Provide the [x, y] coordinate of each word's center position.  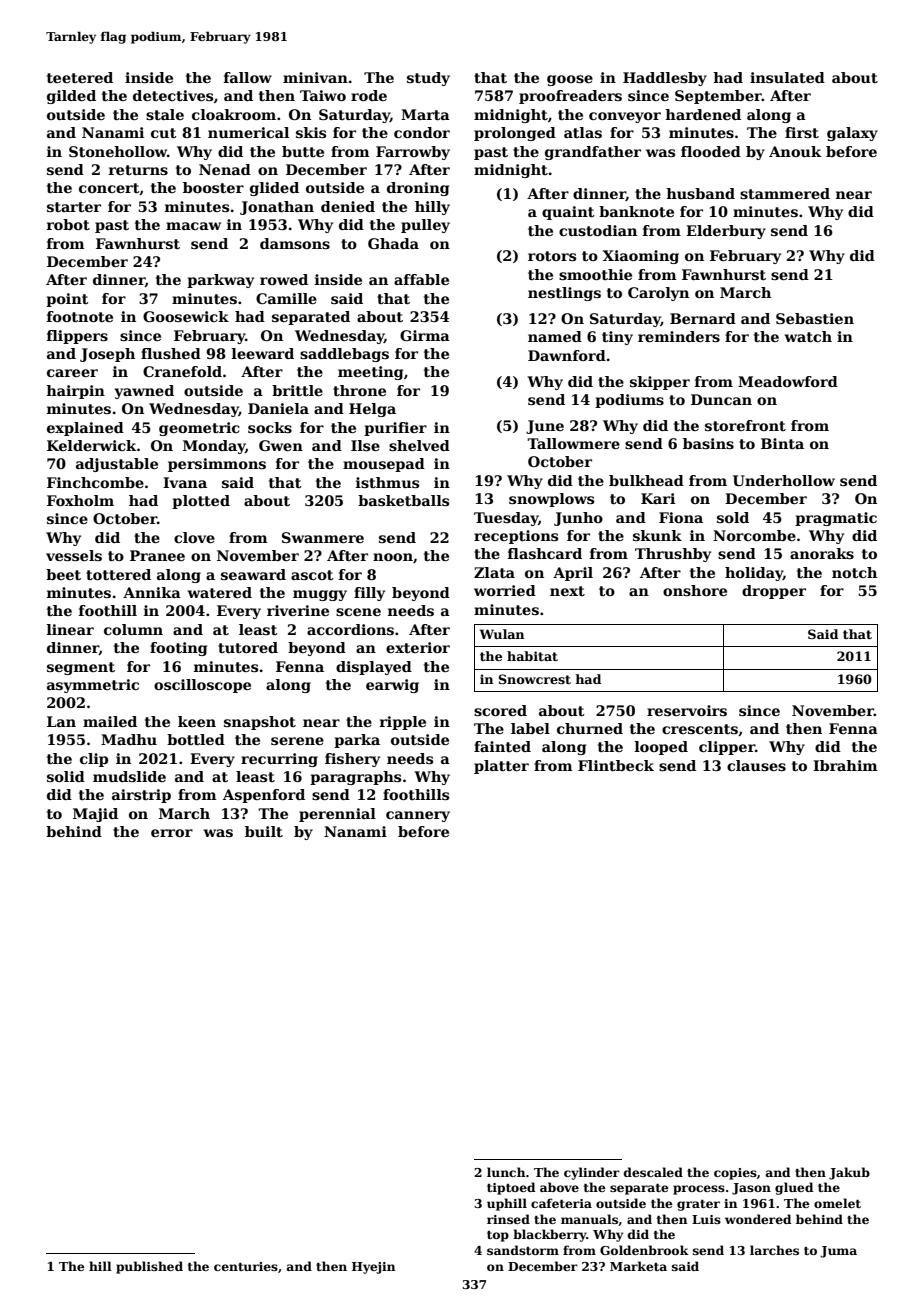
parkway [220, 281]
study [428, 79]
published [149, 1267]
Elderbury [726, 232]
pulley [425, 226]
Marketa [638, 1266]
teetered [80, 77]
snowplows [551, 500]
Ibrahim [845, 765]
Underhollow [784, 480]
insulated [787, 77]
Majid [95, 815]
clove [194, 537]
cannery [418, 816]
